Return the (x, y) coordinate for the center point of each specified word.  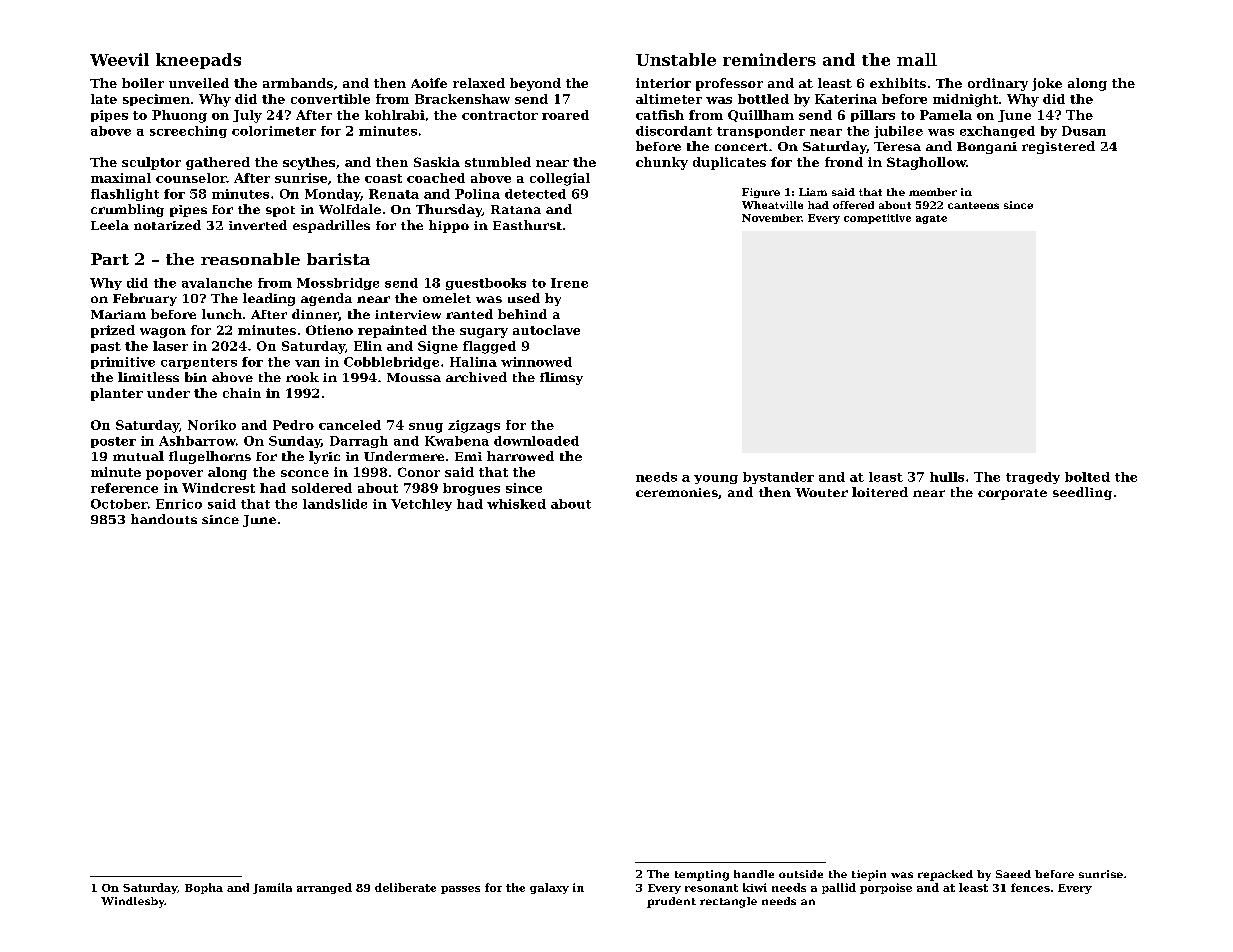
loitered (880, 492)
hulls (947, 477)
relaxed (479, 83)
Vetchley (421, 505)
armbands (298, 83)
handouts (164, 519)
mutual (138, 456)
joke (1047, 84)
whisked (516, 504)
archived (476, 377)
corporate (1012, 494)
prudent (671, 902)
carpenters (199, 363)
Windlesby (132, 902)
